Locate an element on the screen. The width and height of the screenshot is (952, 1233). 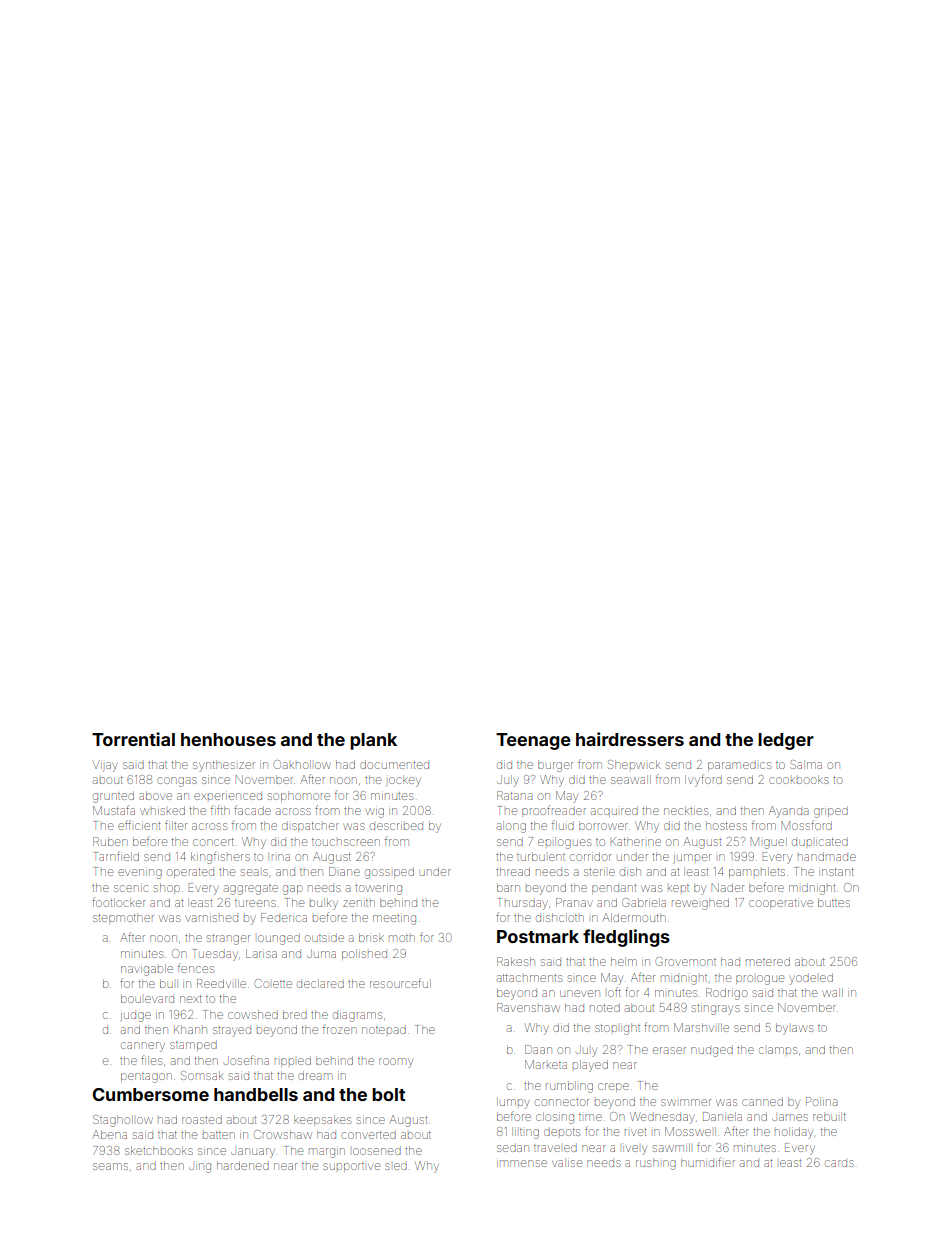
sophomore is located at coordinates (299, 796).
